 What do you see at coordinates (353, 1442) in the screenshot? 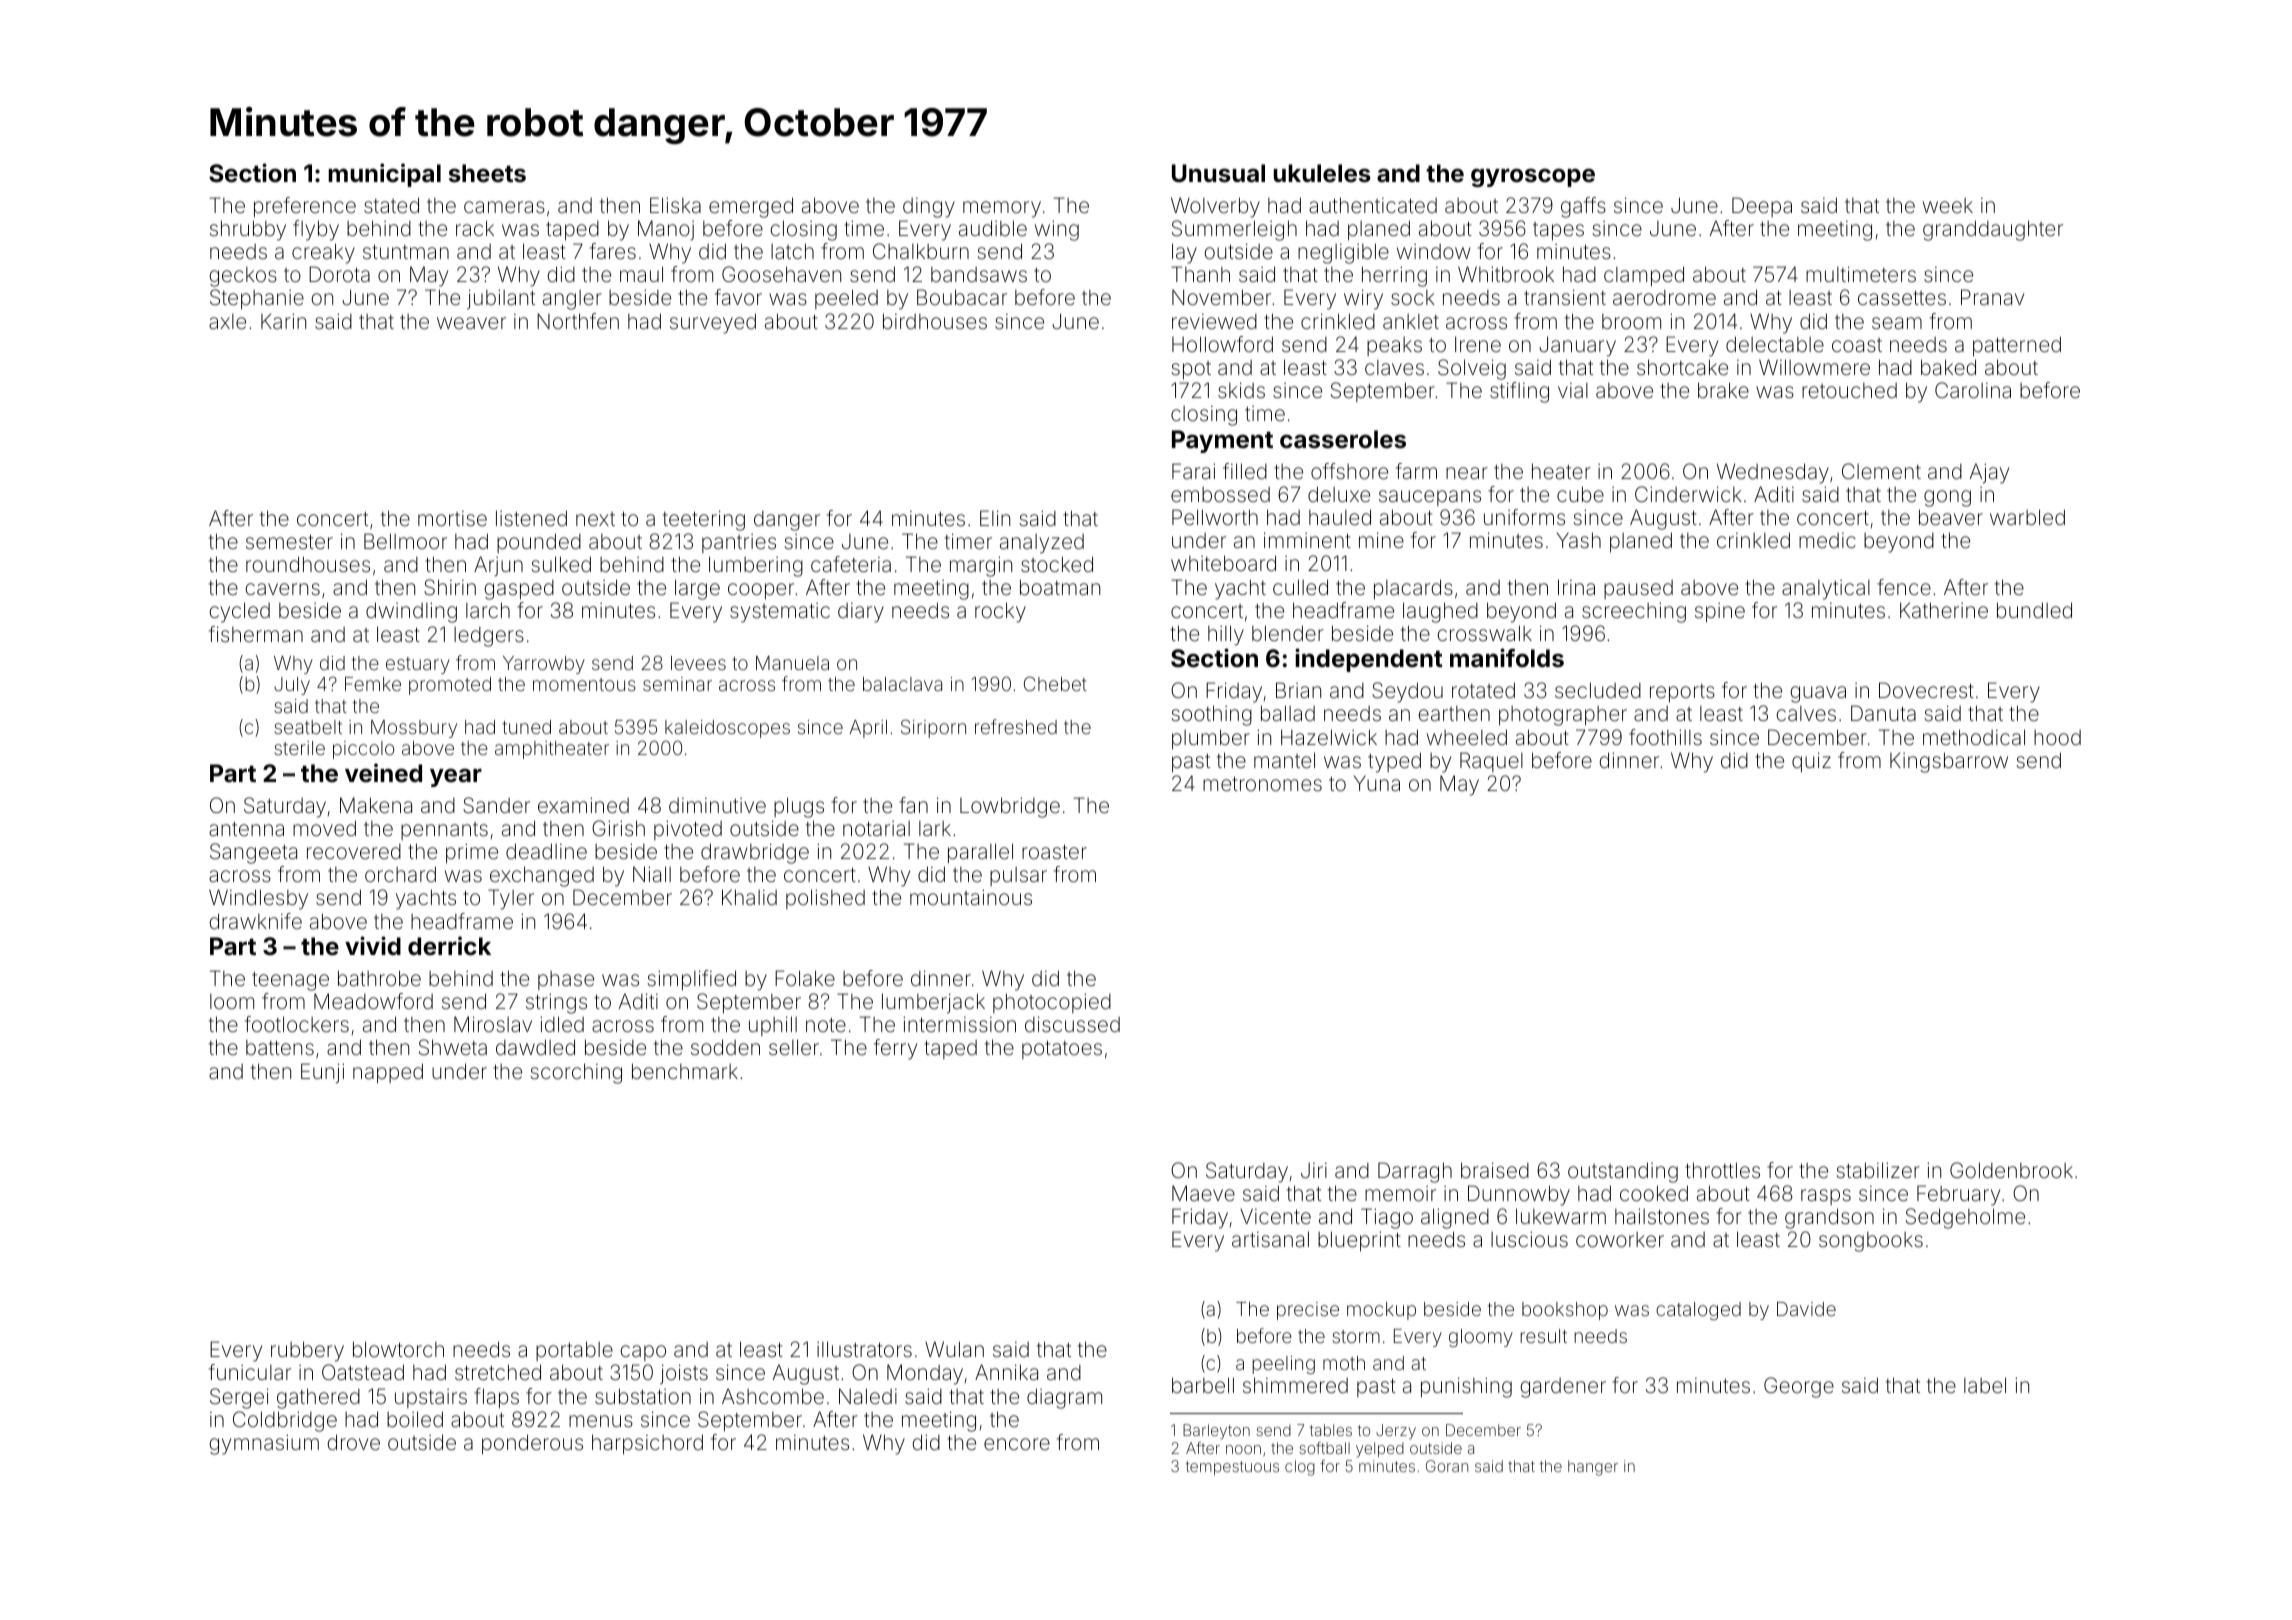
I see `drove` at bounding box center [353, 1442].
